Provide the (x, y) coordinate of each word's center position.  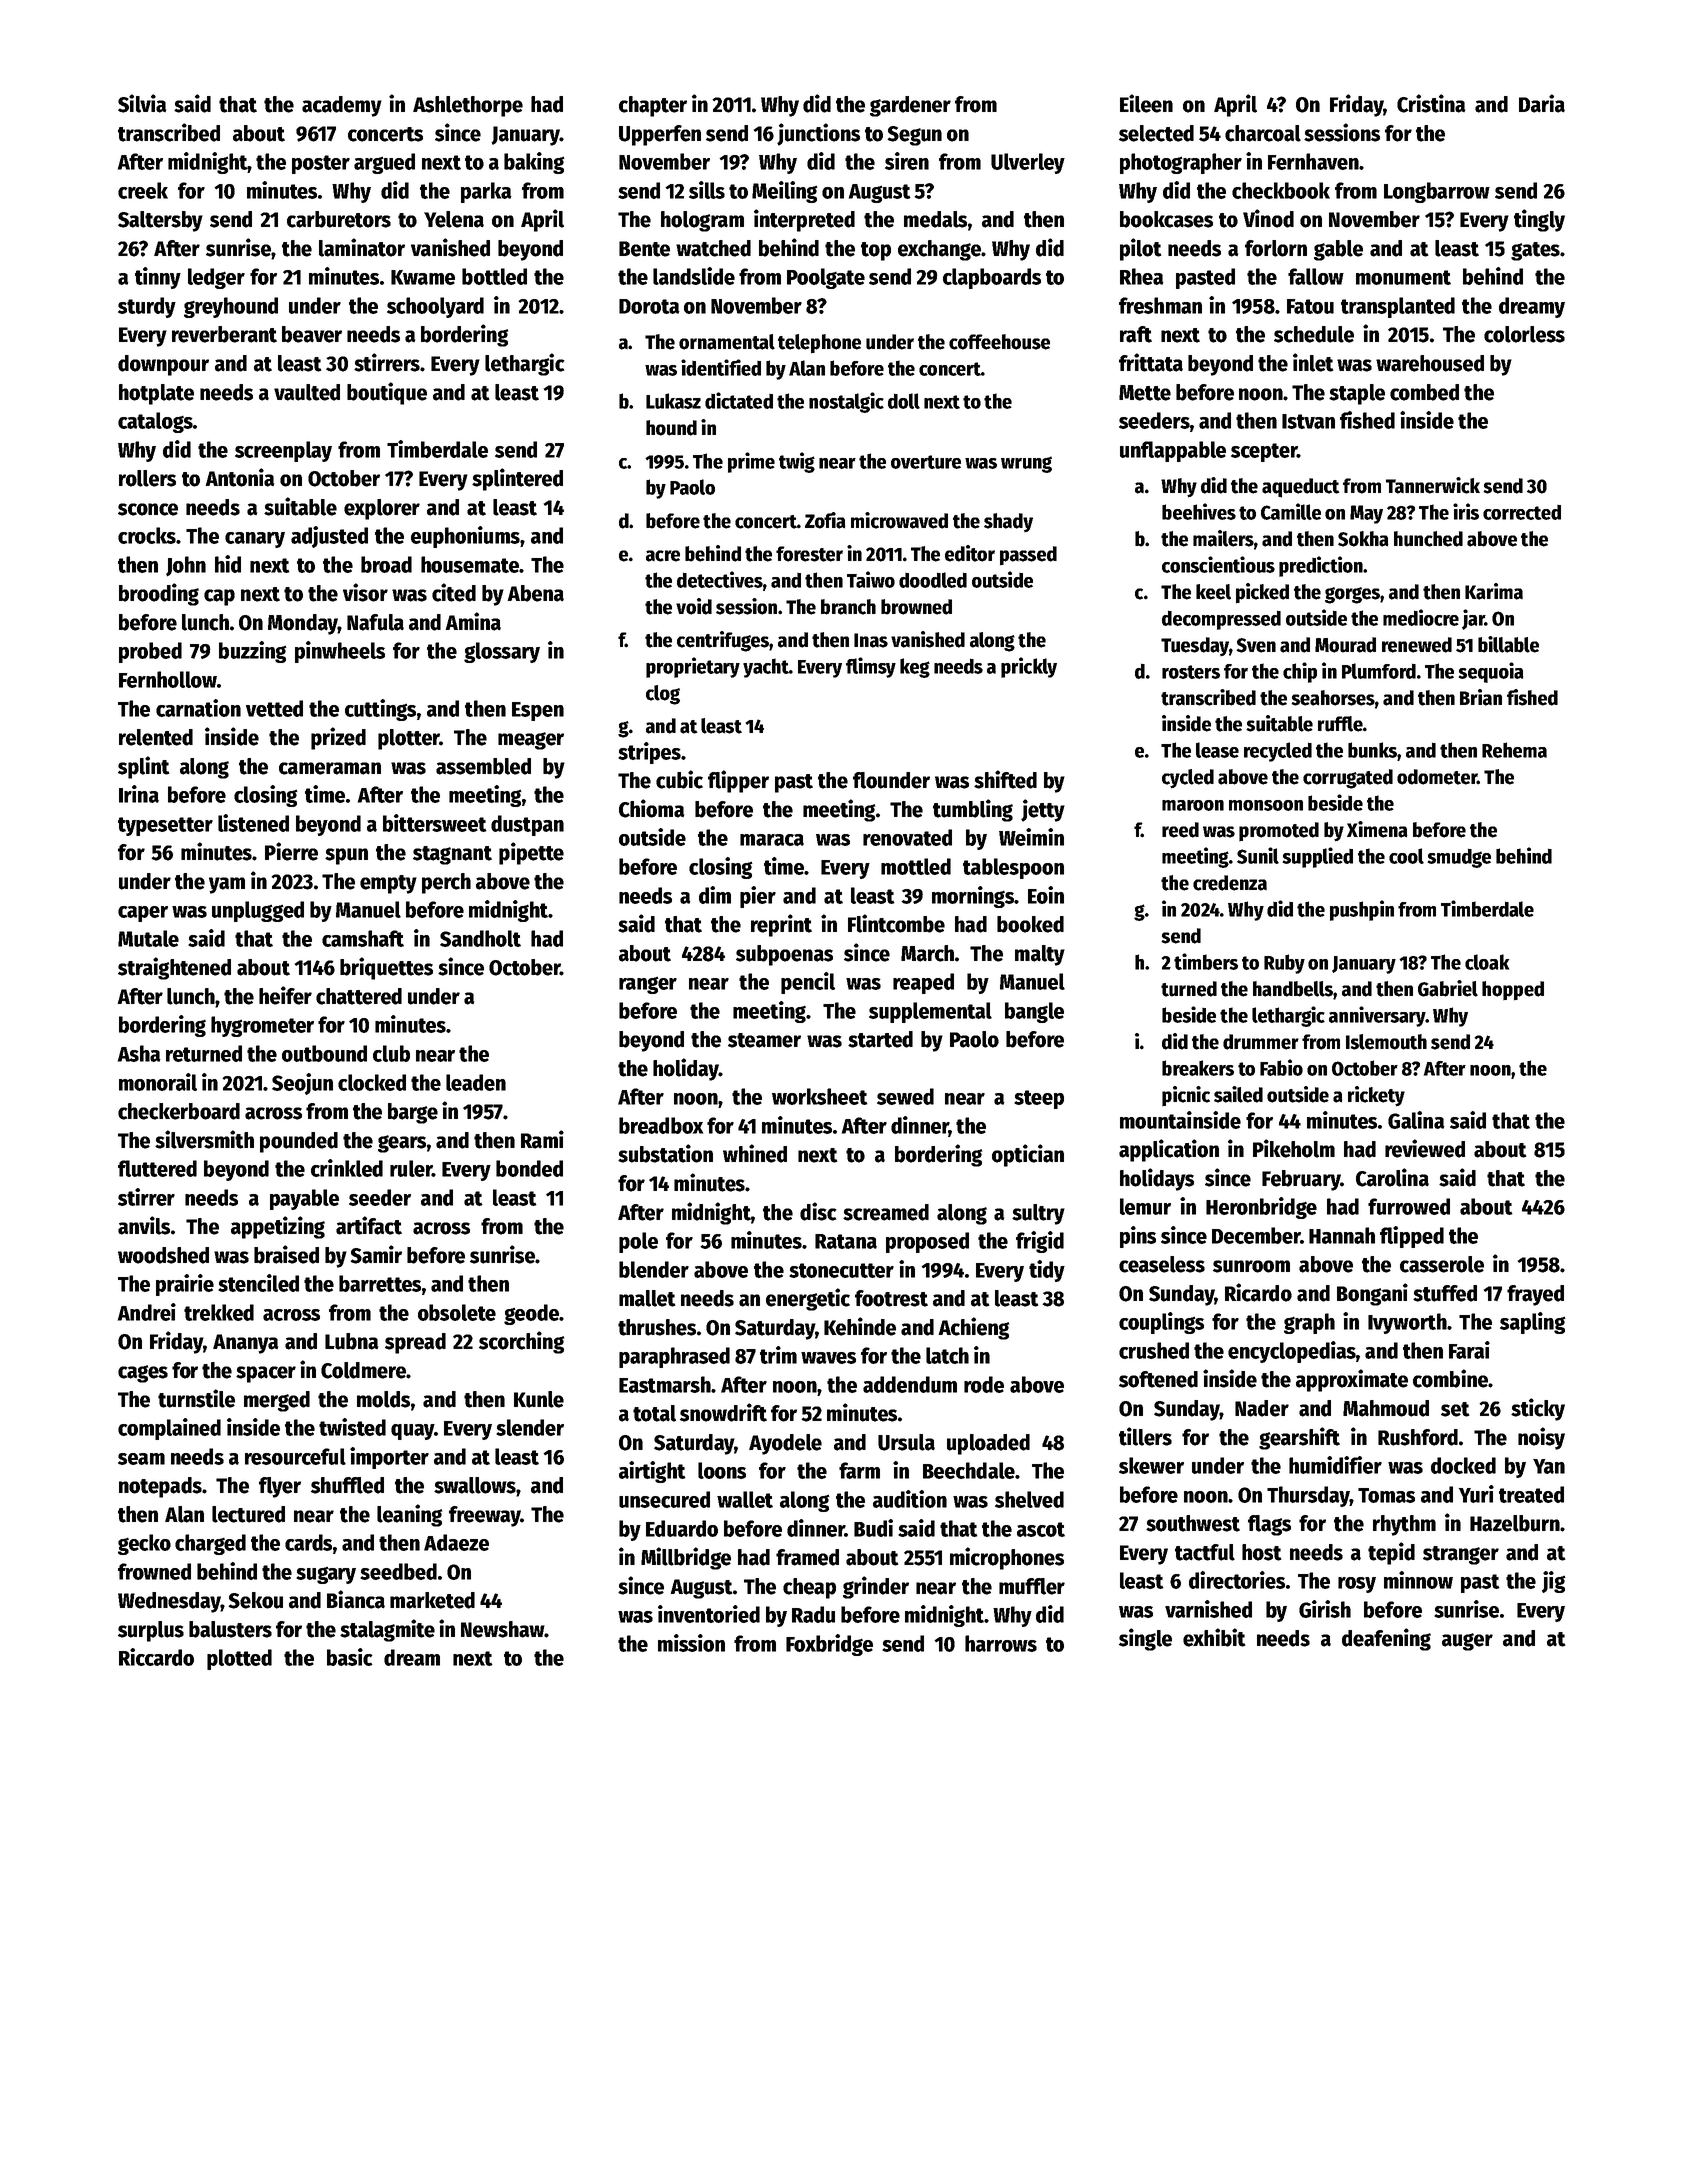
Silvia (142, 103)
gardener (910, 106)
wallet (745, 1499)
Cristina (1431, 103)
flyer (280, 1487)
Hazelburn (1515, 1523)
